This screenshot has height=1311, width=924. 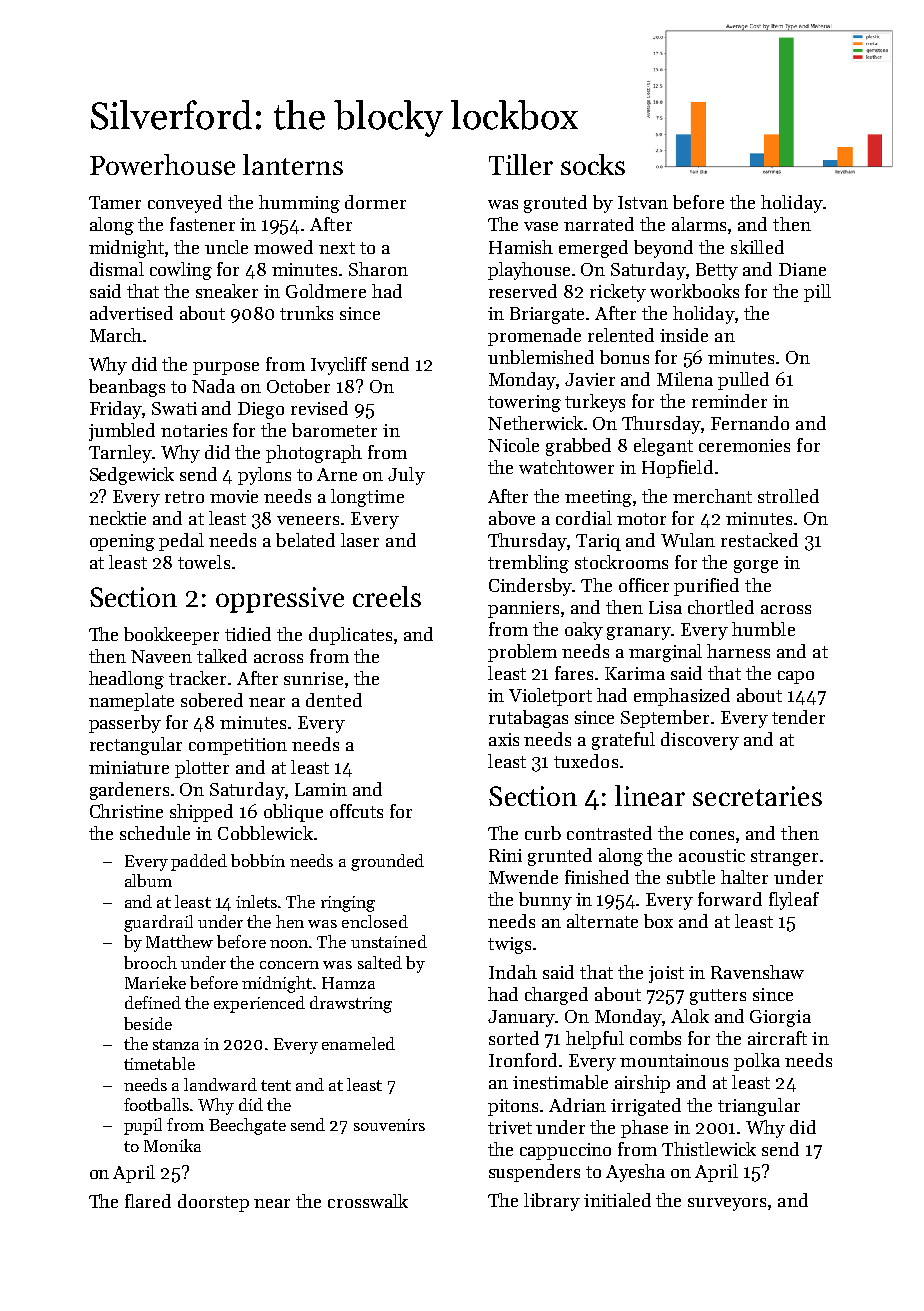 What do you see at coordinates (593, 164) in the screenshot?
I see `socks` at bounding box center [593, 164].
